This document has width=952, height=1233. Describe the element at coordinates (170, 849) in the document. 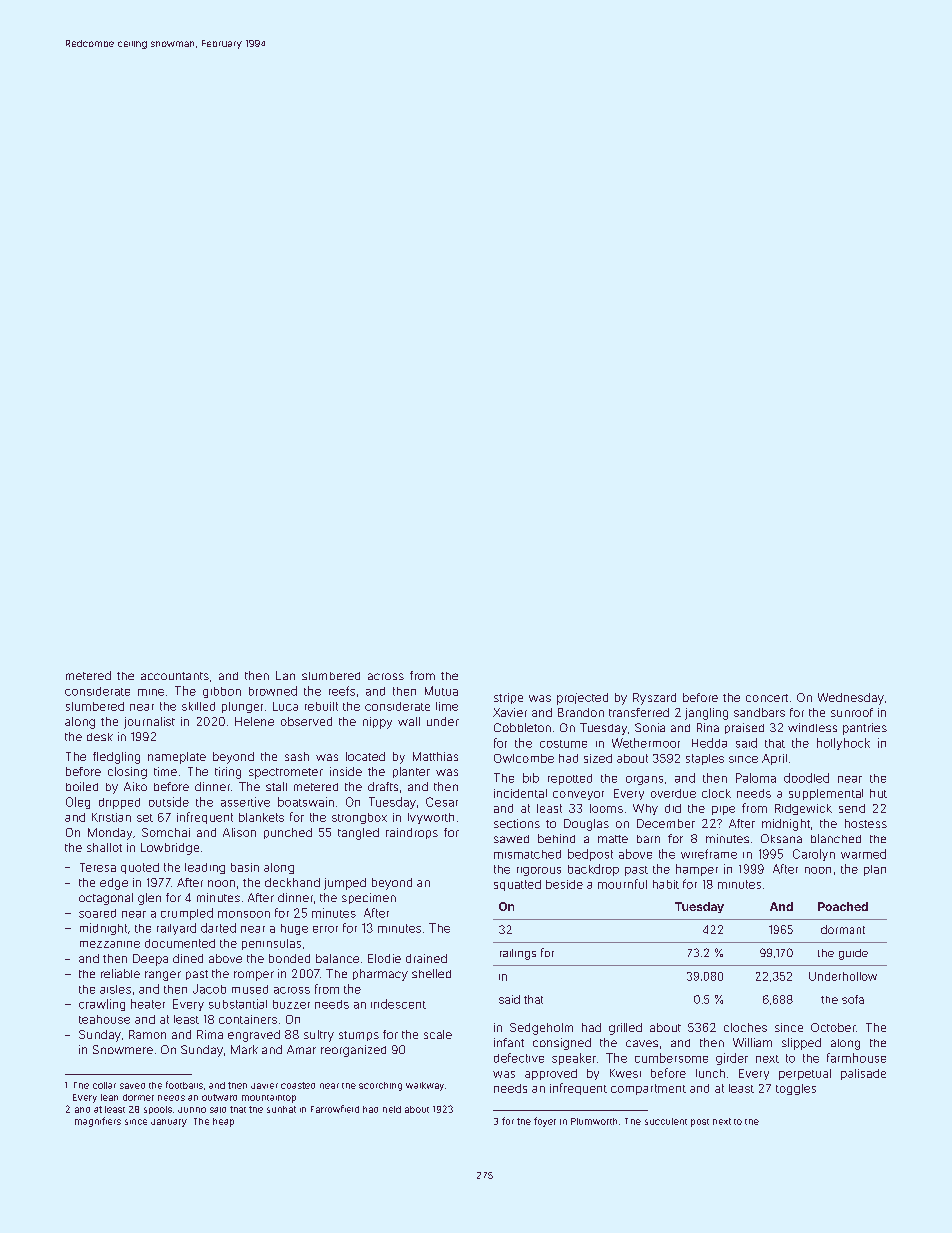

I see `Lowbridge` at that location.
